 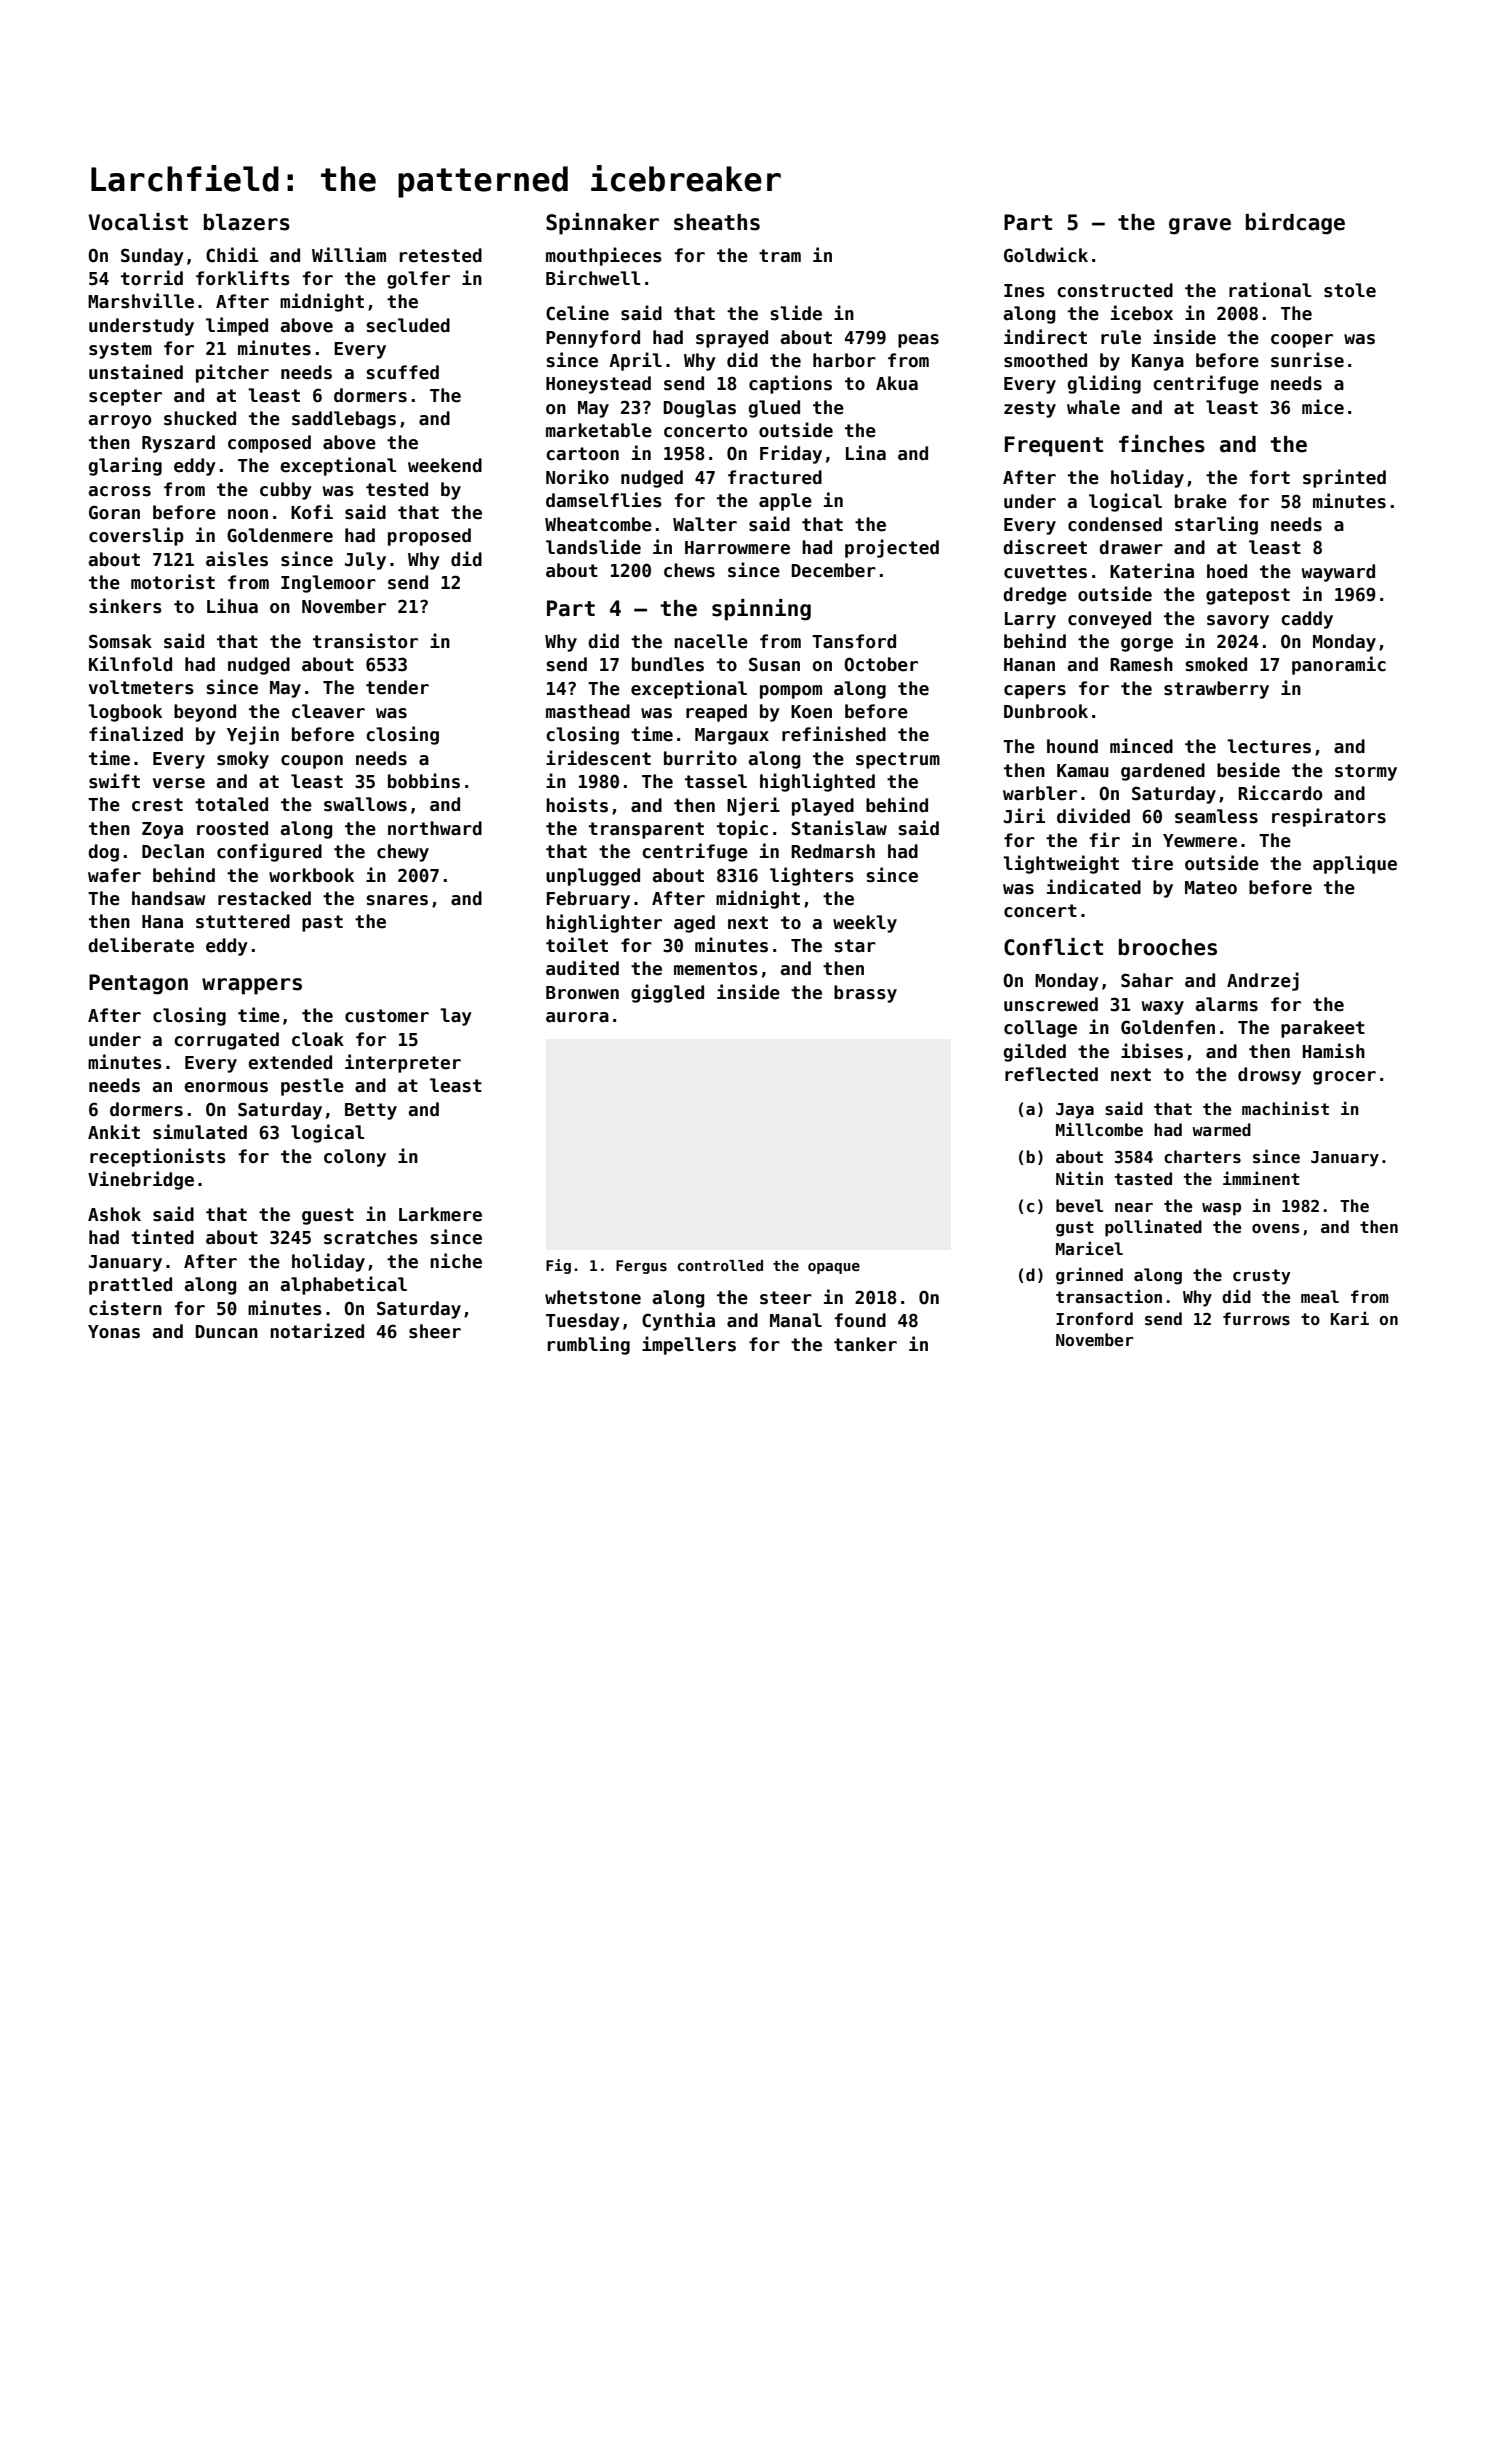 I want to click on Ashok, so click(x=114, y=1214).
